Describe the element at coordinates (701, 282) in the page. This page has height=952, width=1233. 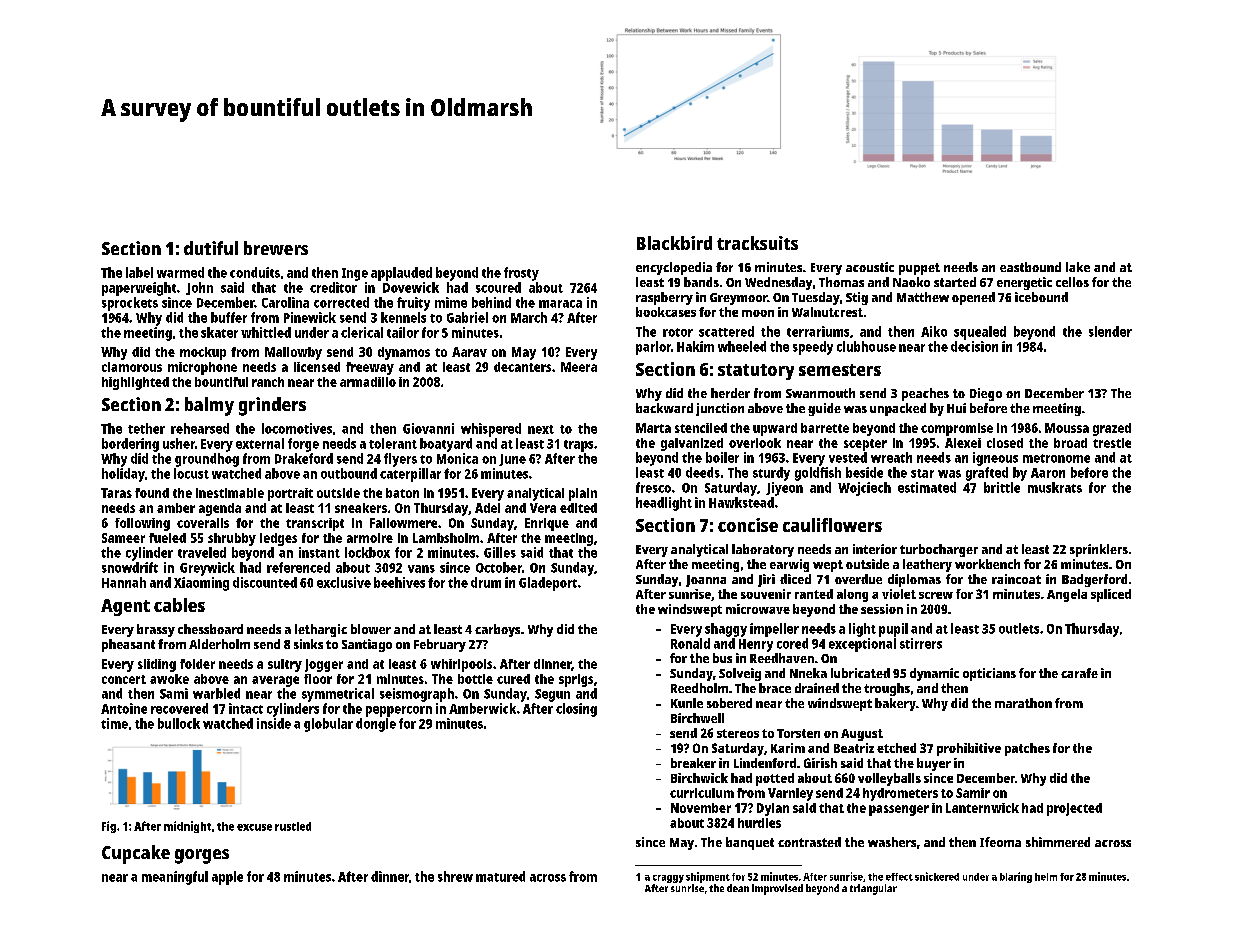
I see `bands` at that location.
